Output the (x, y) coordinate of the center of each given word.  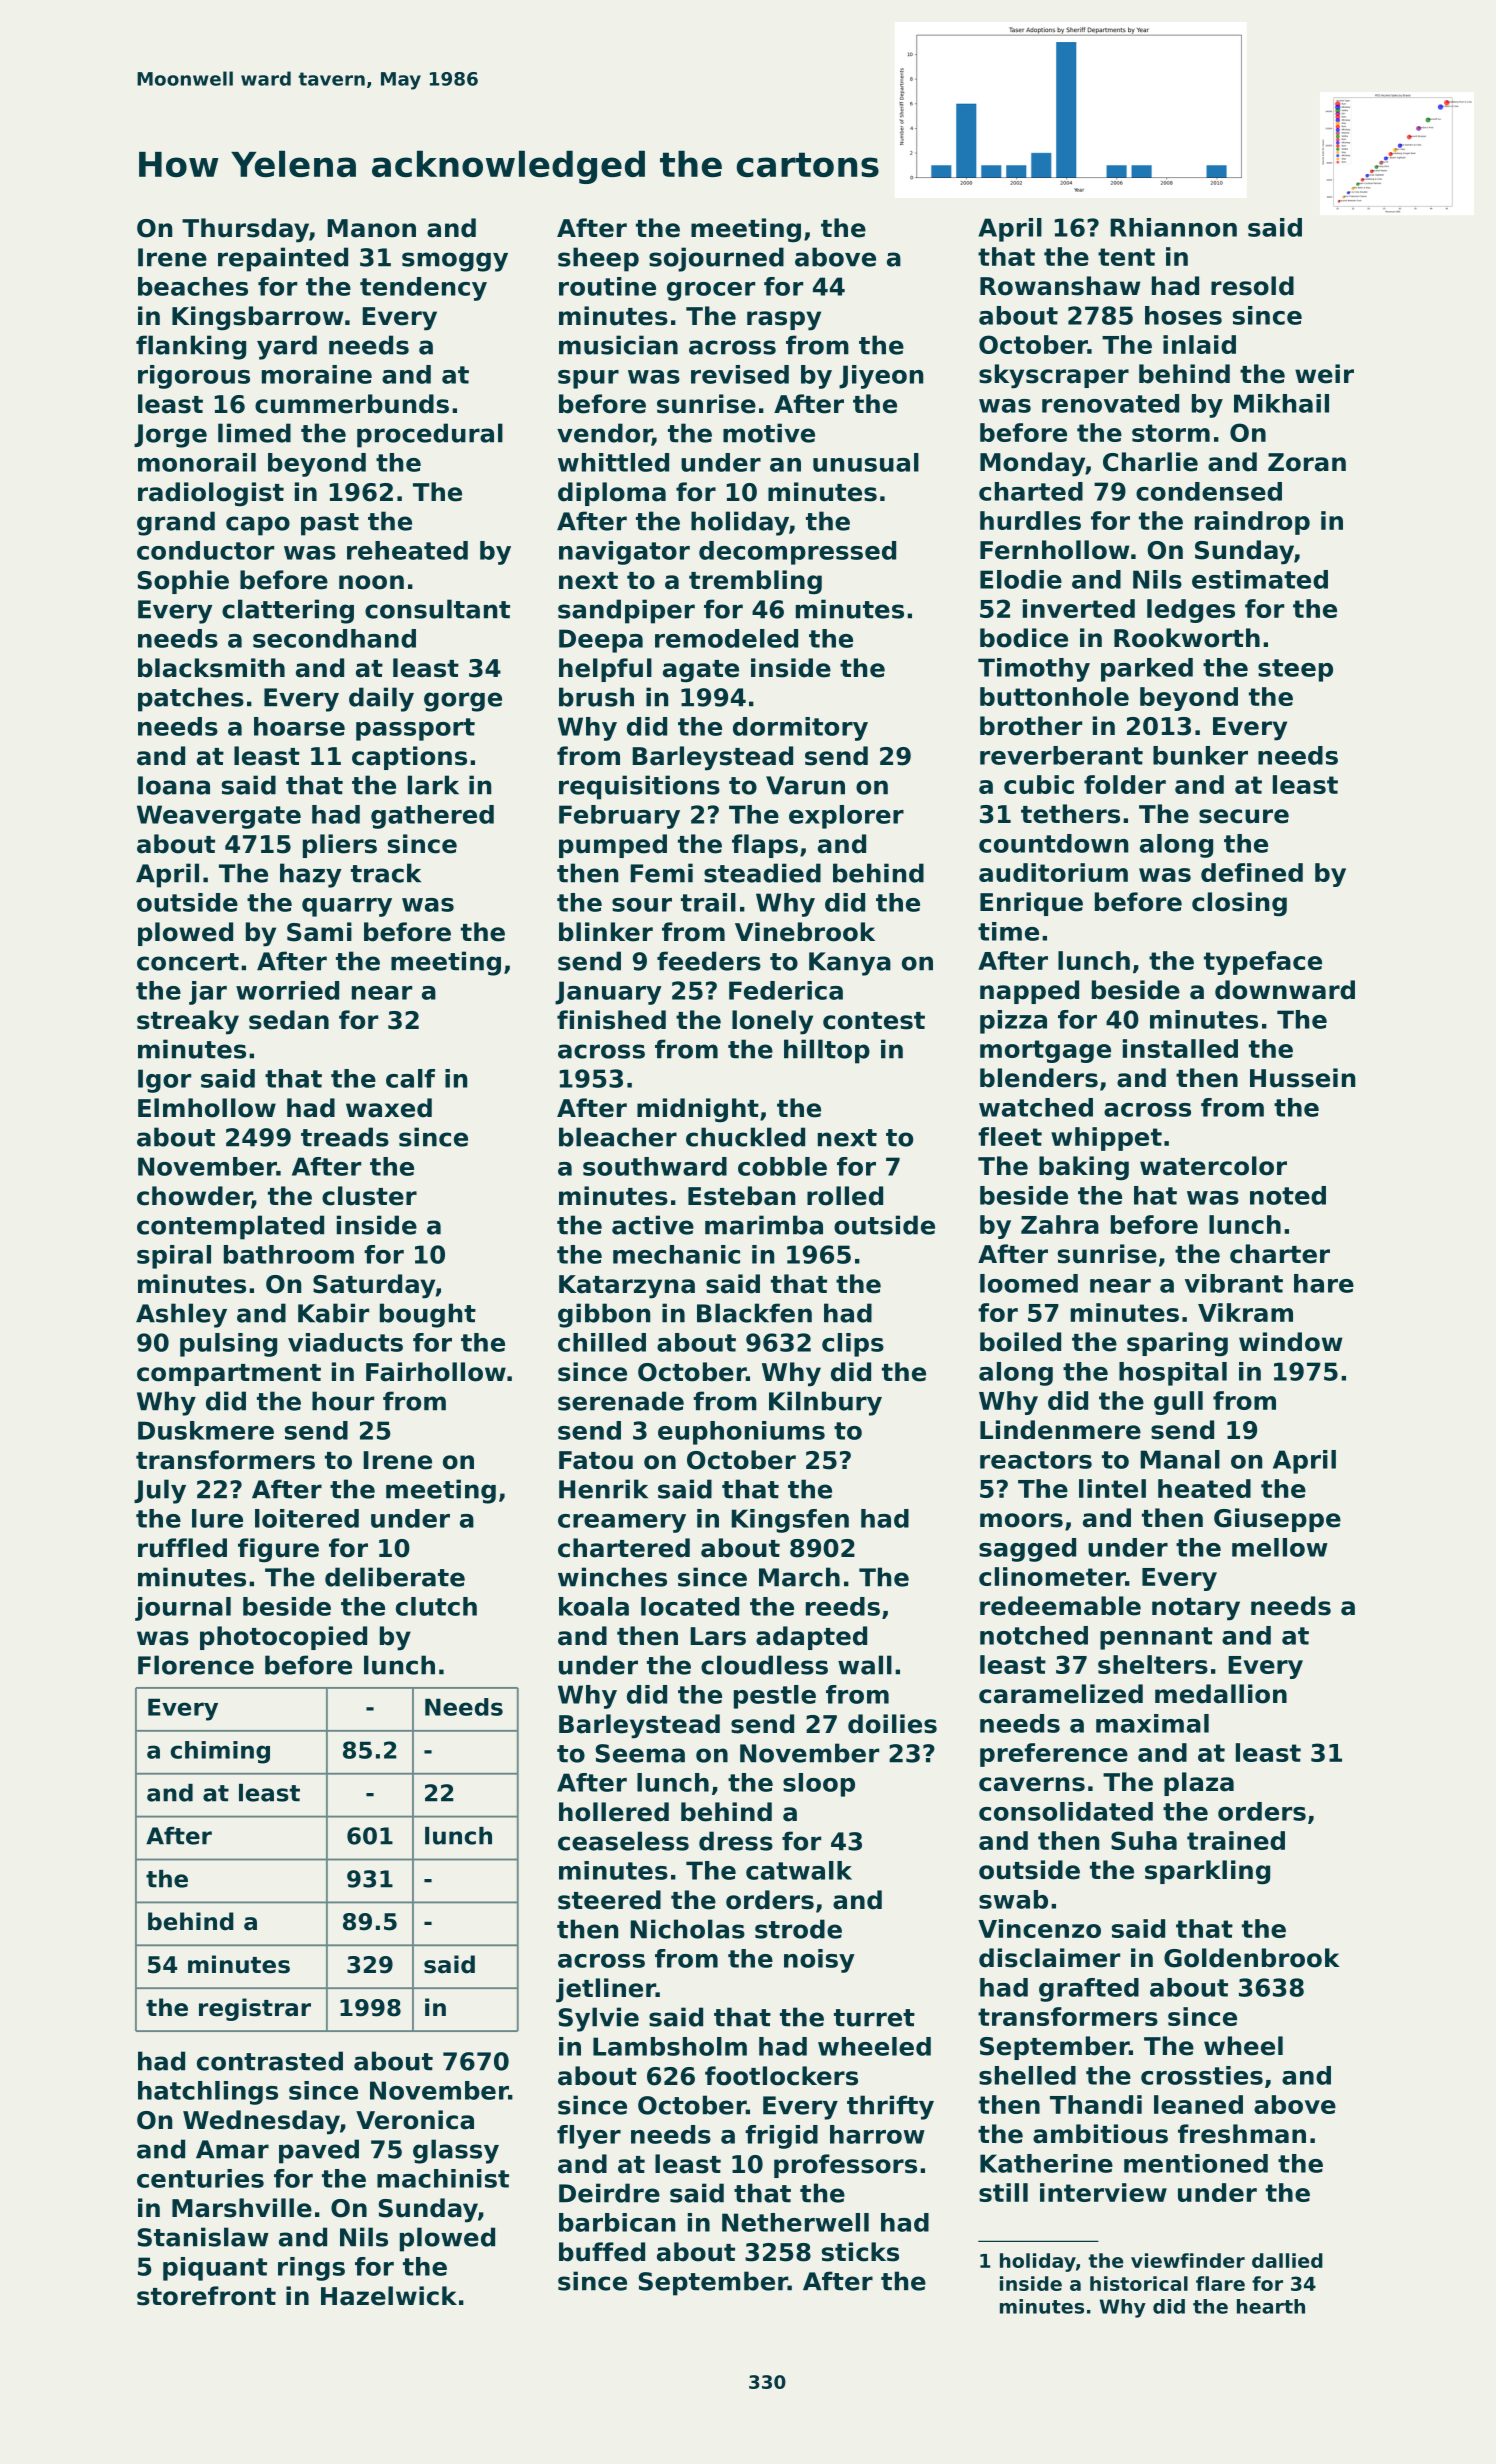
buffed (602, 2252)
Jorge (170, 436)
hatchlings (208, 2093)
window (1291, 1342)
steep (1295, 670)
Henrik (603, 1489)
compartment (229, 1375)
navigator (624, 553)
